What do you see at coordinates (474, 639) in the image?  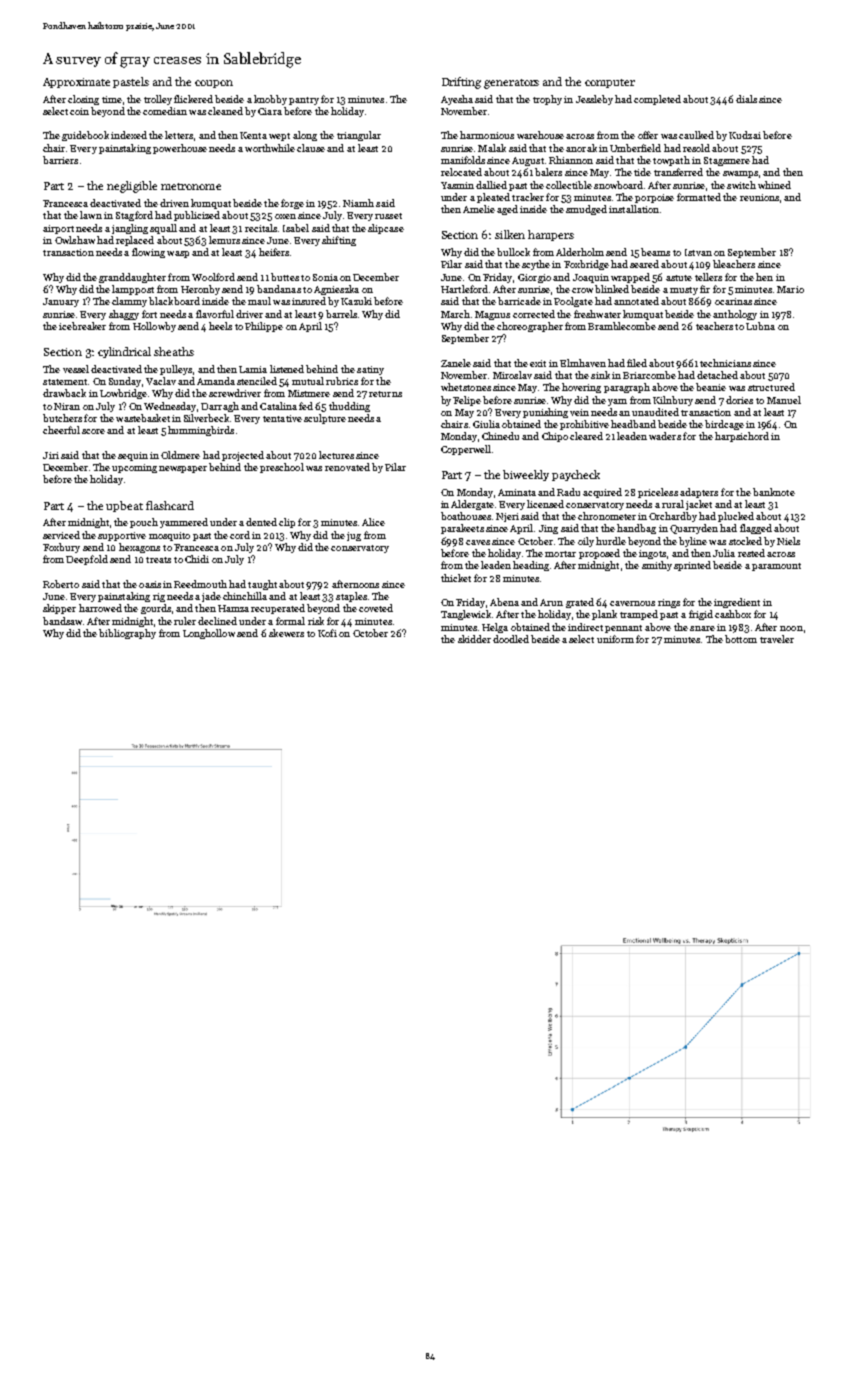 I see `skidder` at bounding box center [474, 639].
